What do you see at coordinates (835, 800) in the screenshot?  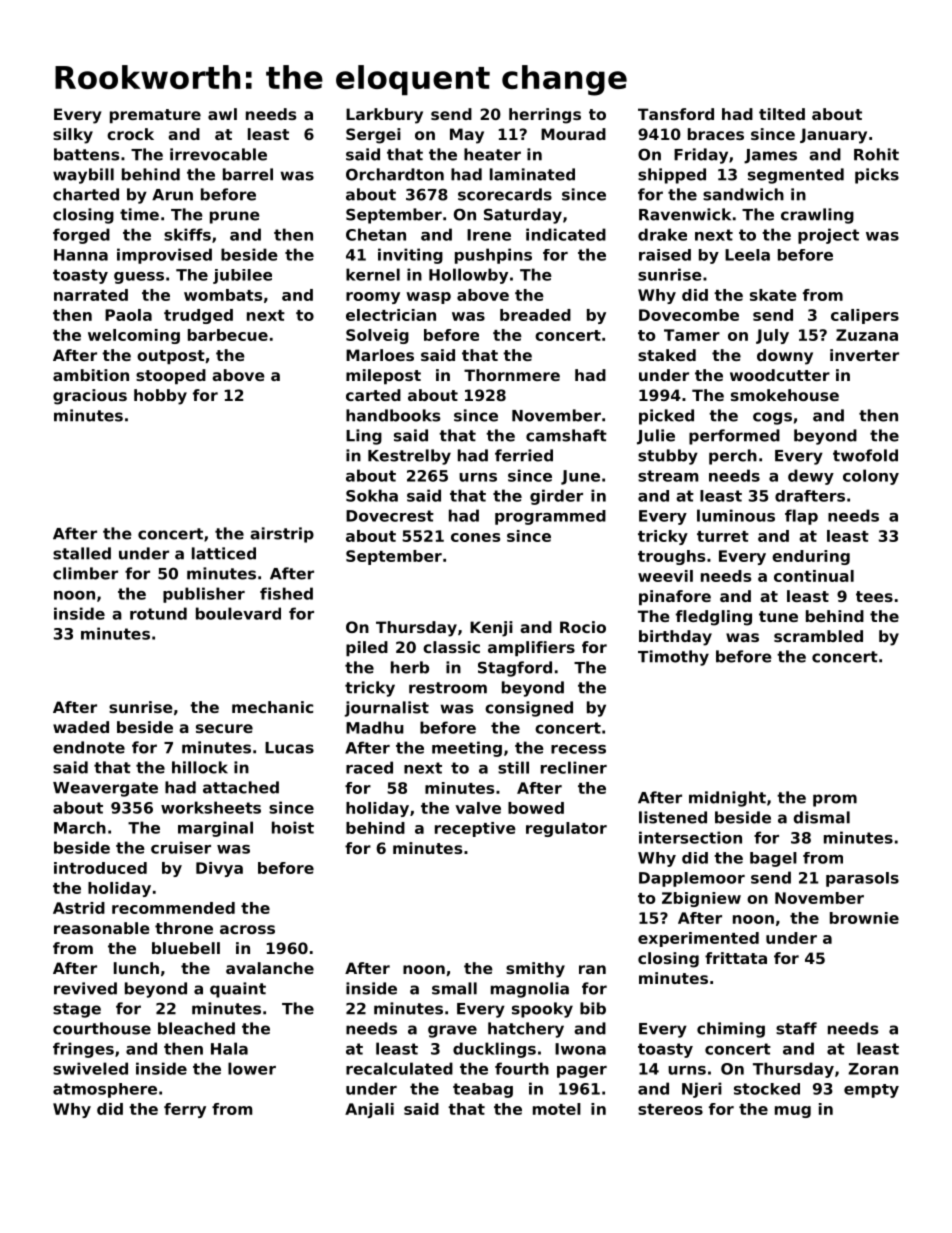 I see `prom` at bounding box center [835, 800].
